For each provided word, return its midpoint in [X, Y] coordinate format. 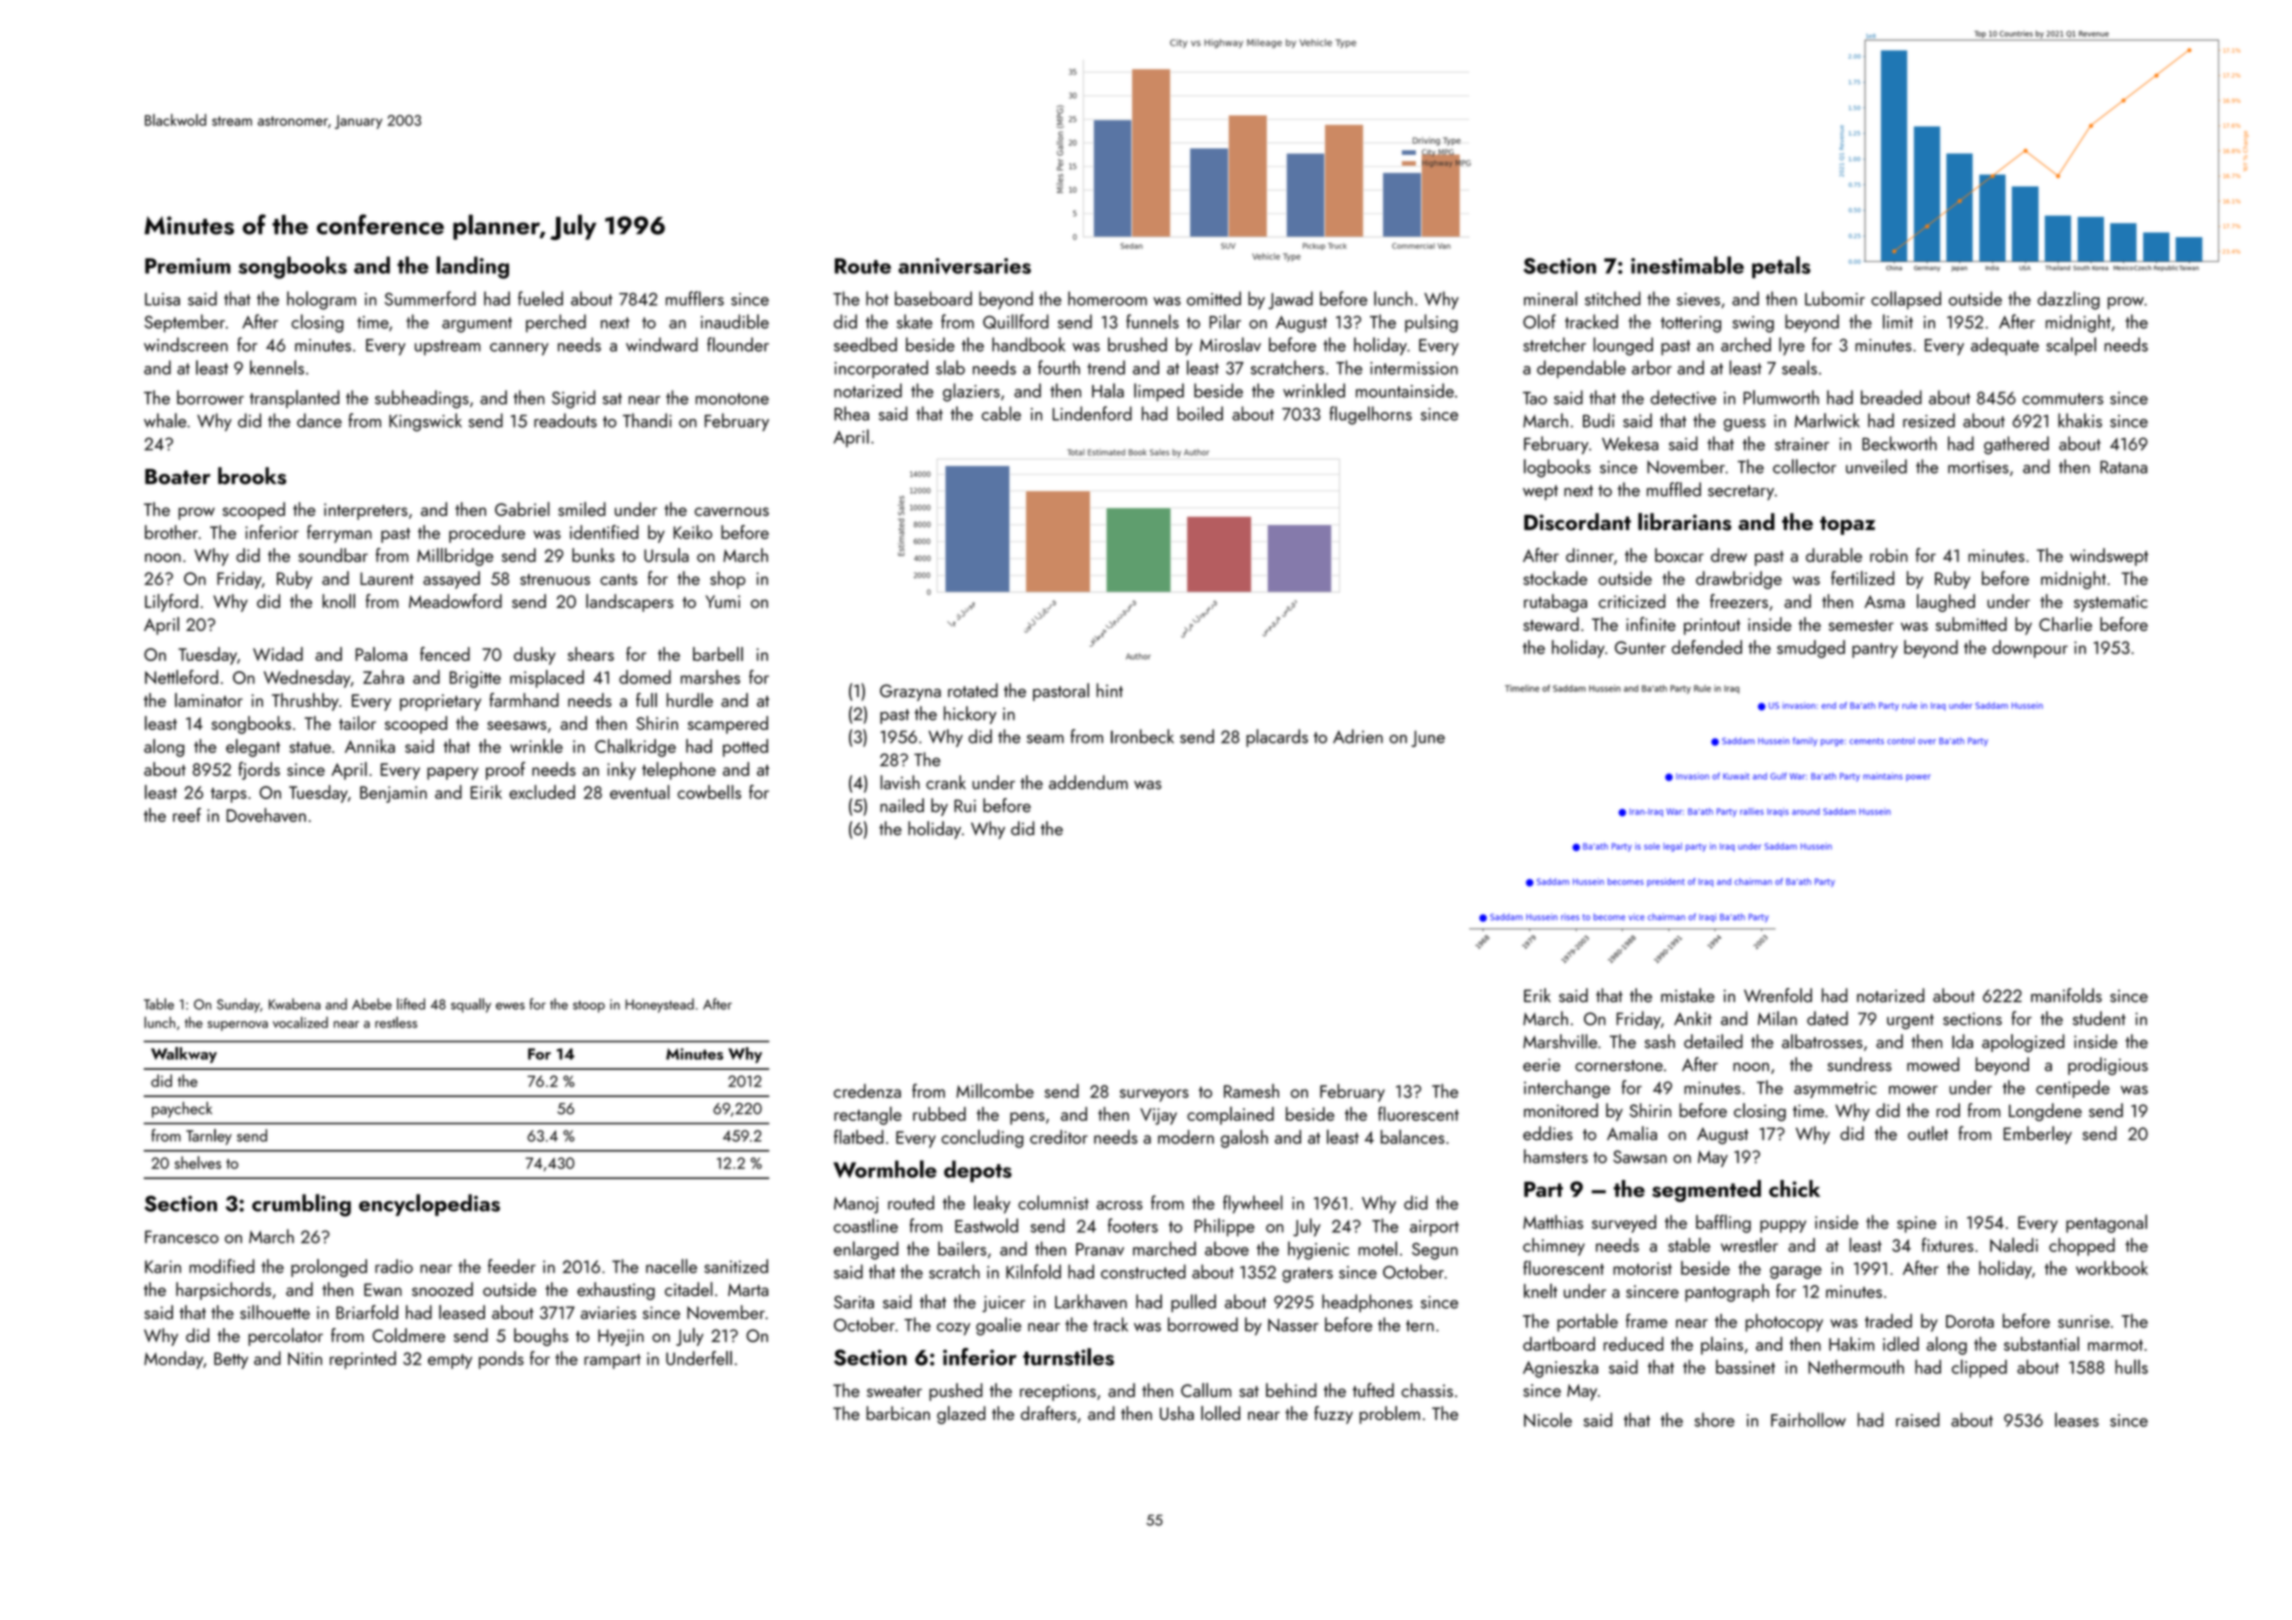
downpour [2030, 649]
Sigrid [573, 399]
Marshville [1560, 1041]
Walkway [184, 1055]
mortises [1978, 467]
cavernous [732, 511]
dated [1827, 1018]
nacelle [671, 1266]
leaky [992, 1204]
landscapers [630, 603]
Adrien [1358, 736]
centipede [2073, 1089]
